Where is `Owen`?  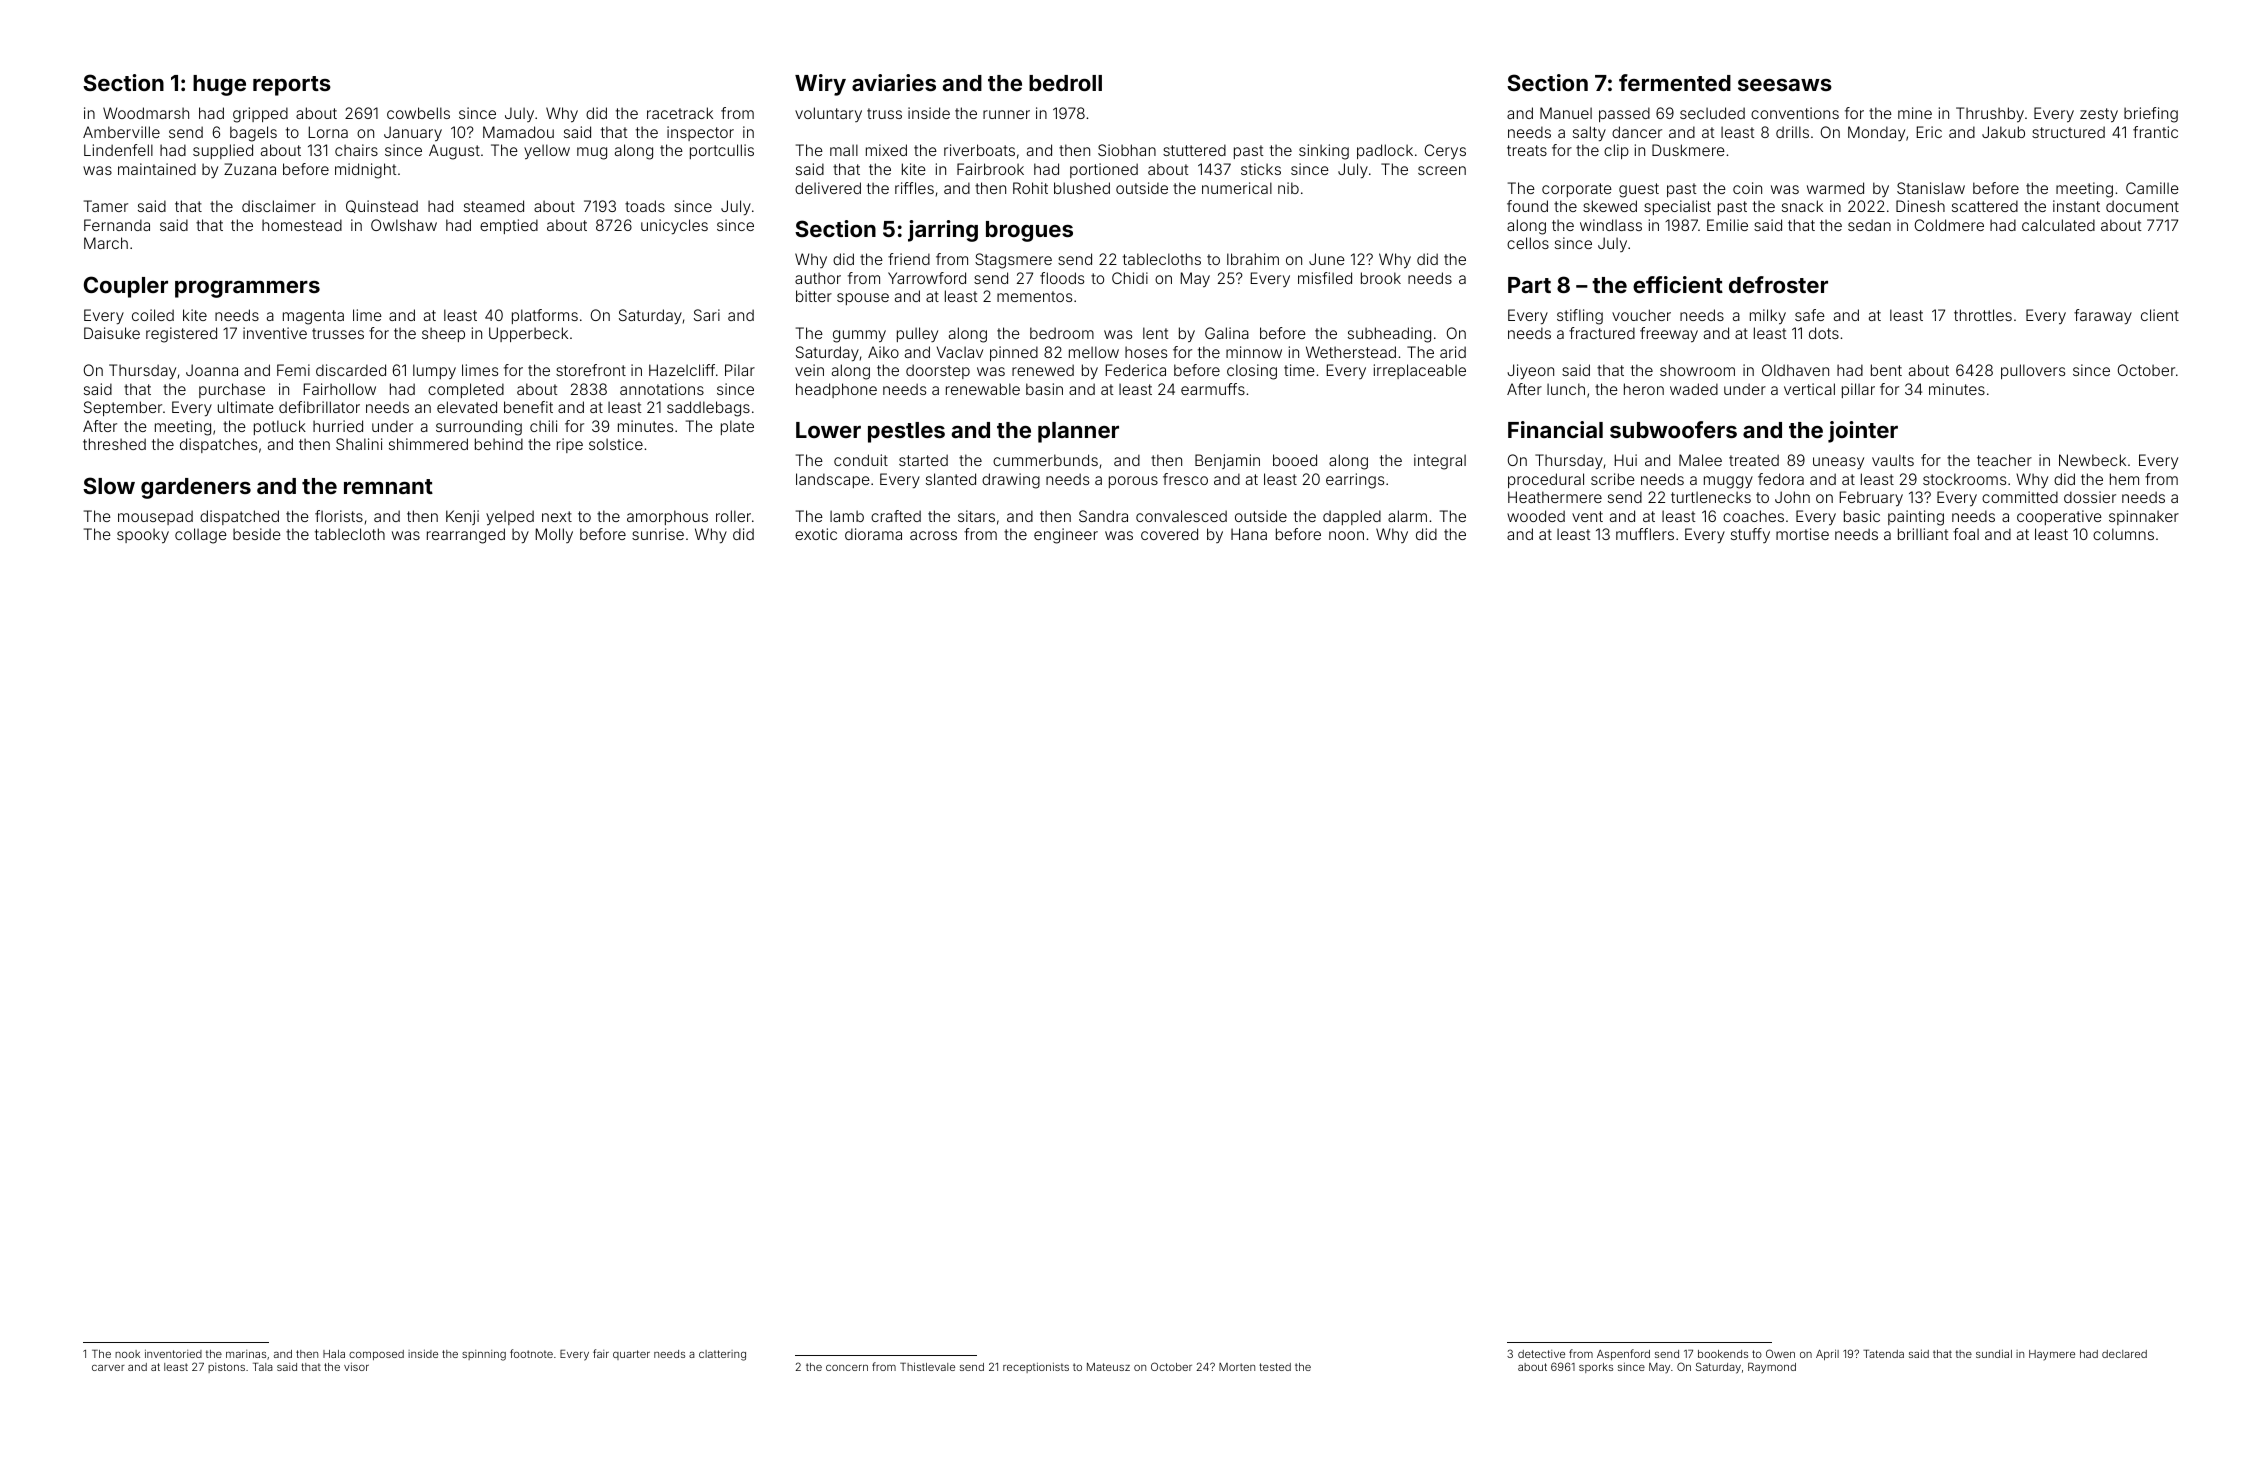
Owen is located at coordinates (1780, 1353).
